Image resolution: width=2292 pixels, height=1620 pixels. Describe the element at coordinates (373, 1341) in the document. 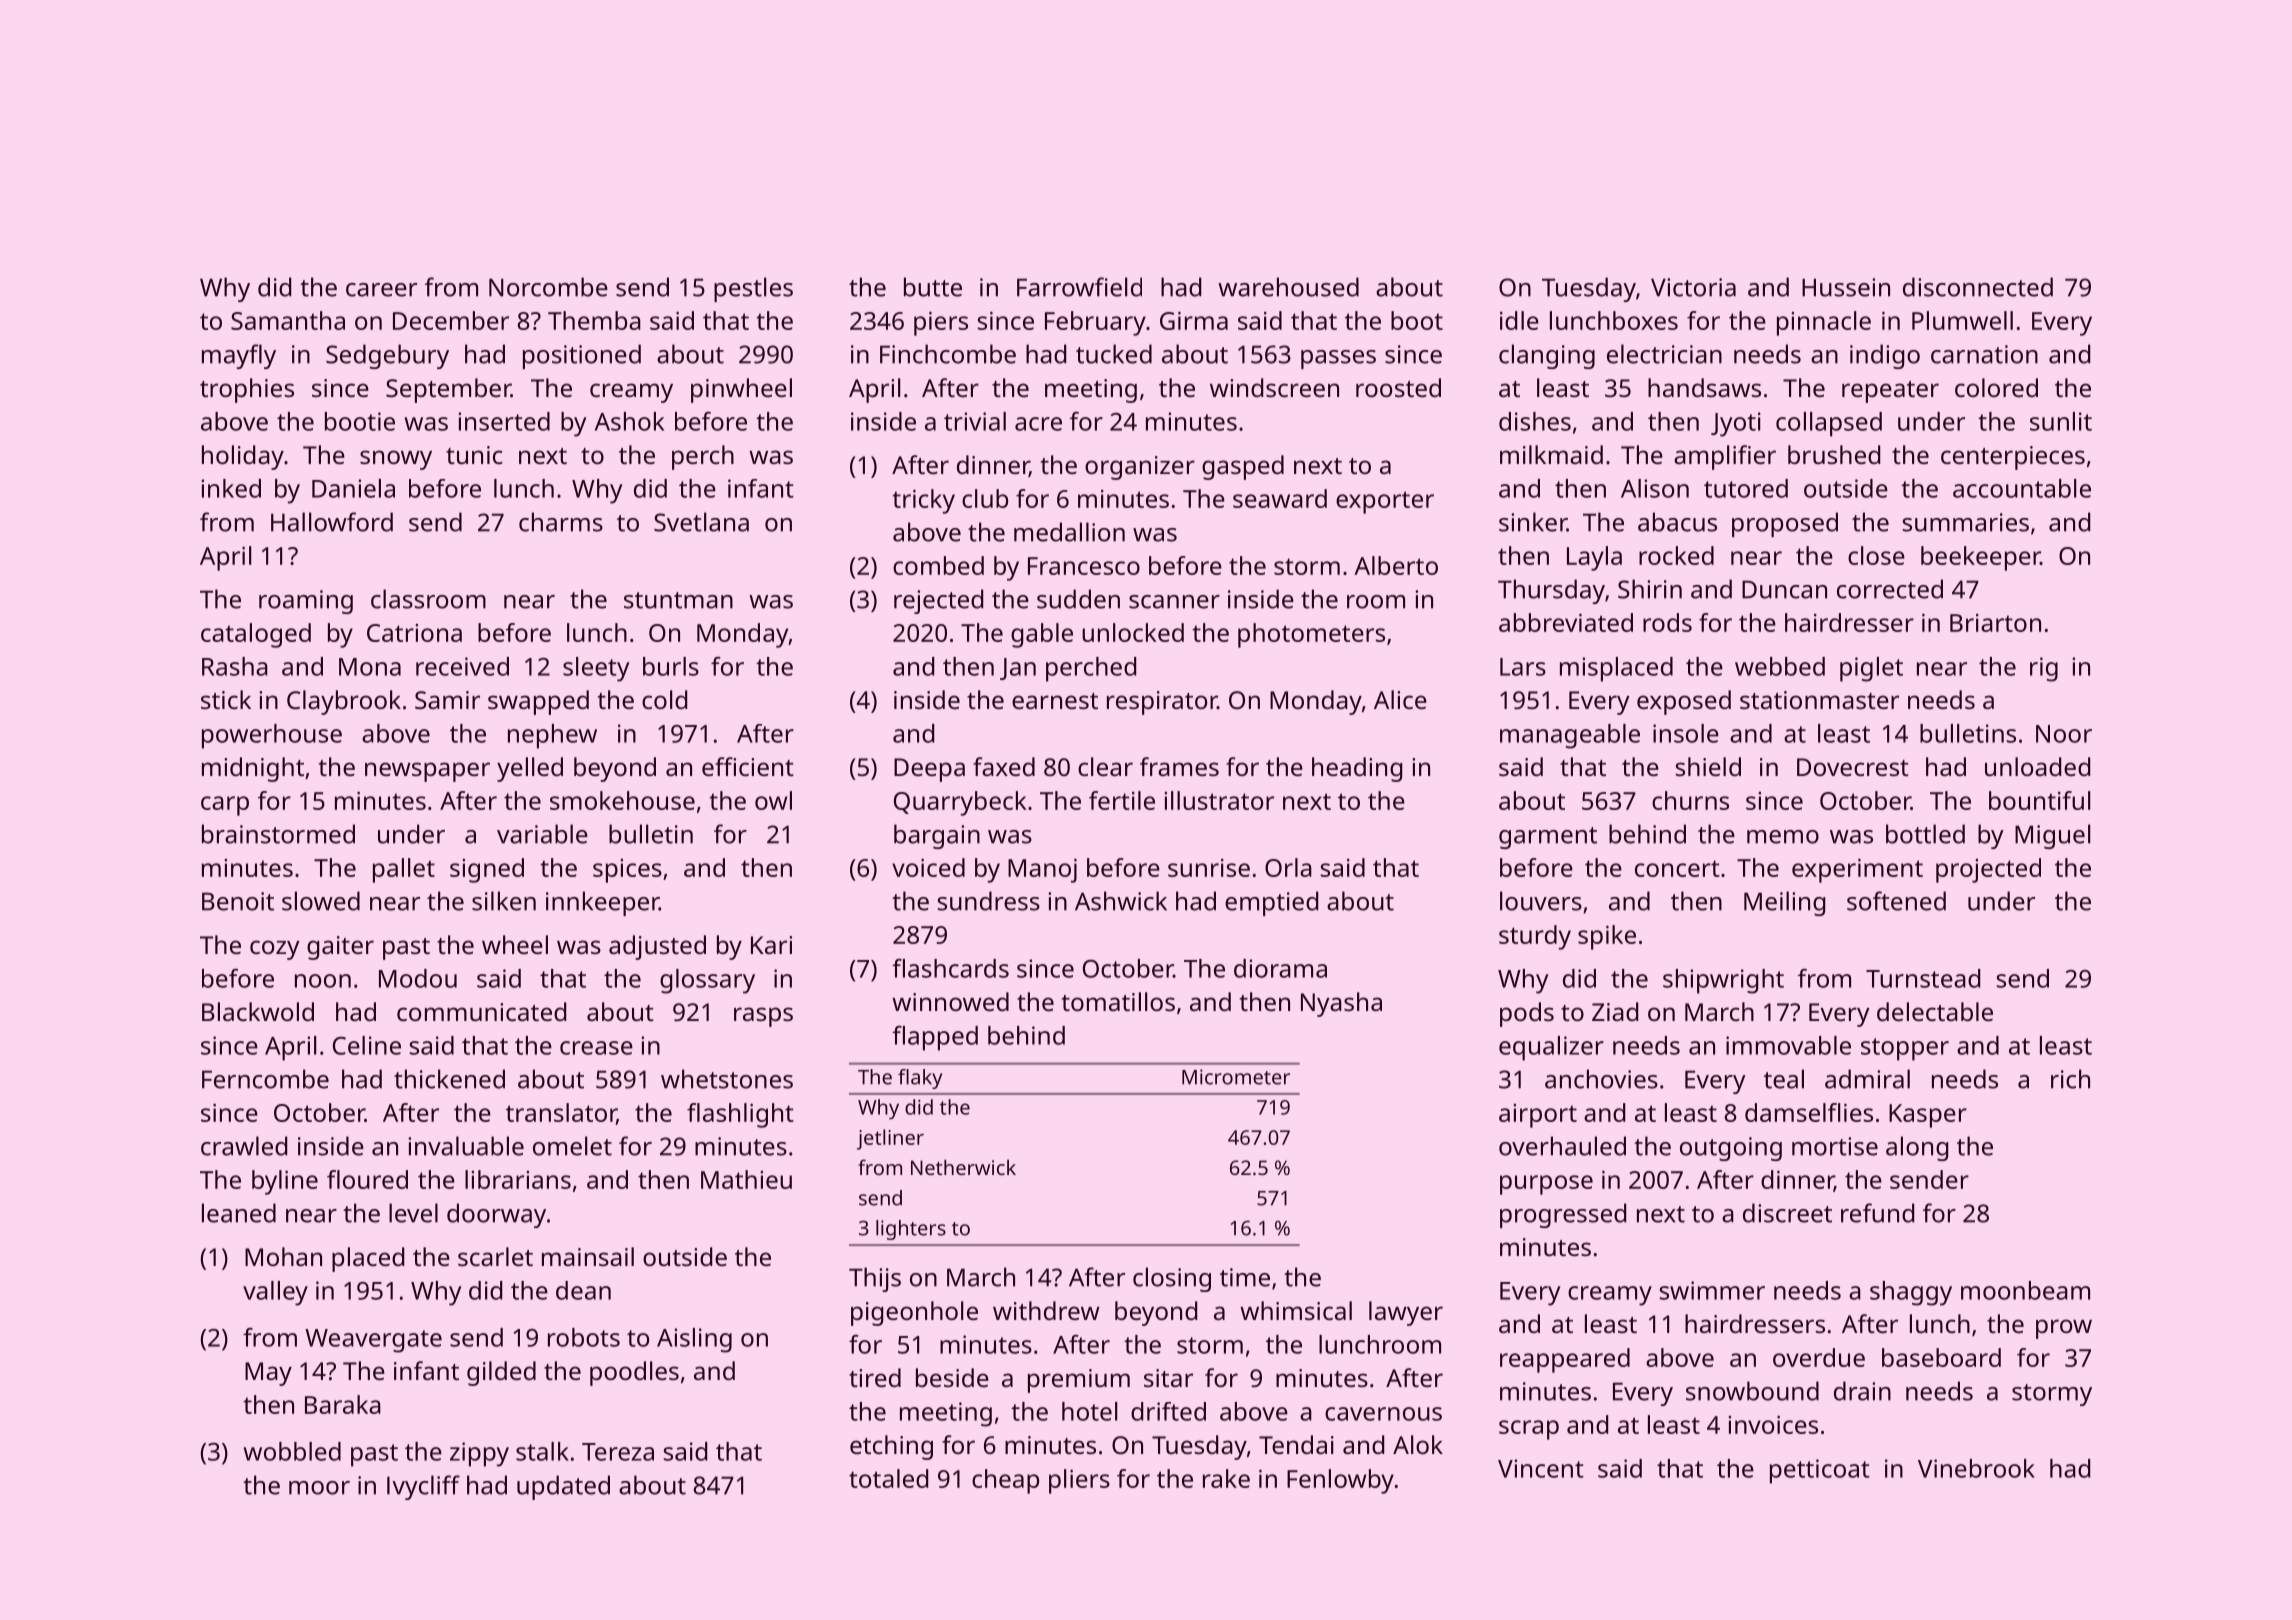

I see `Weavergate` at that location.
